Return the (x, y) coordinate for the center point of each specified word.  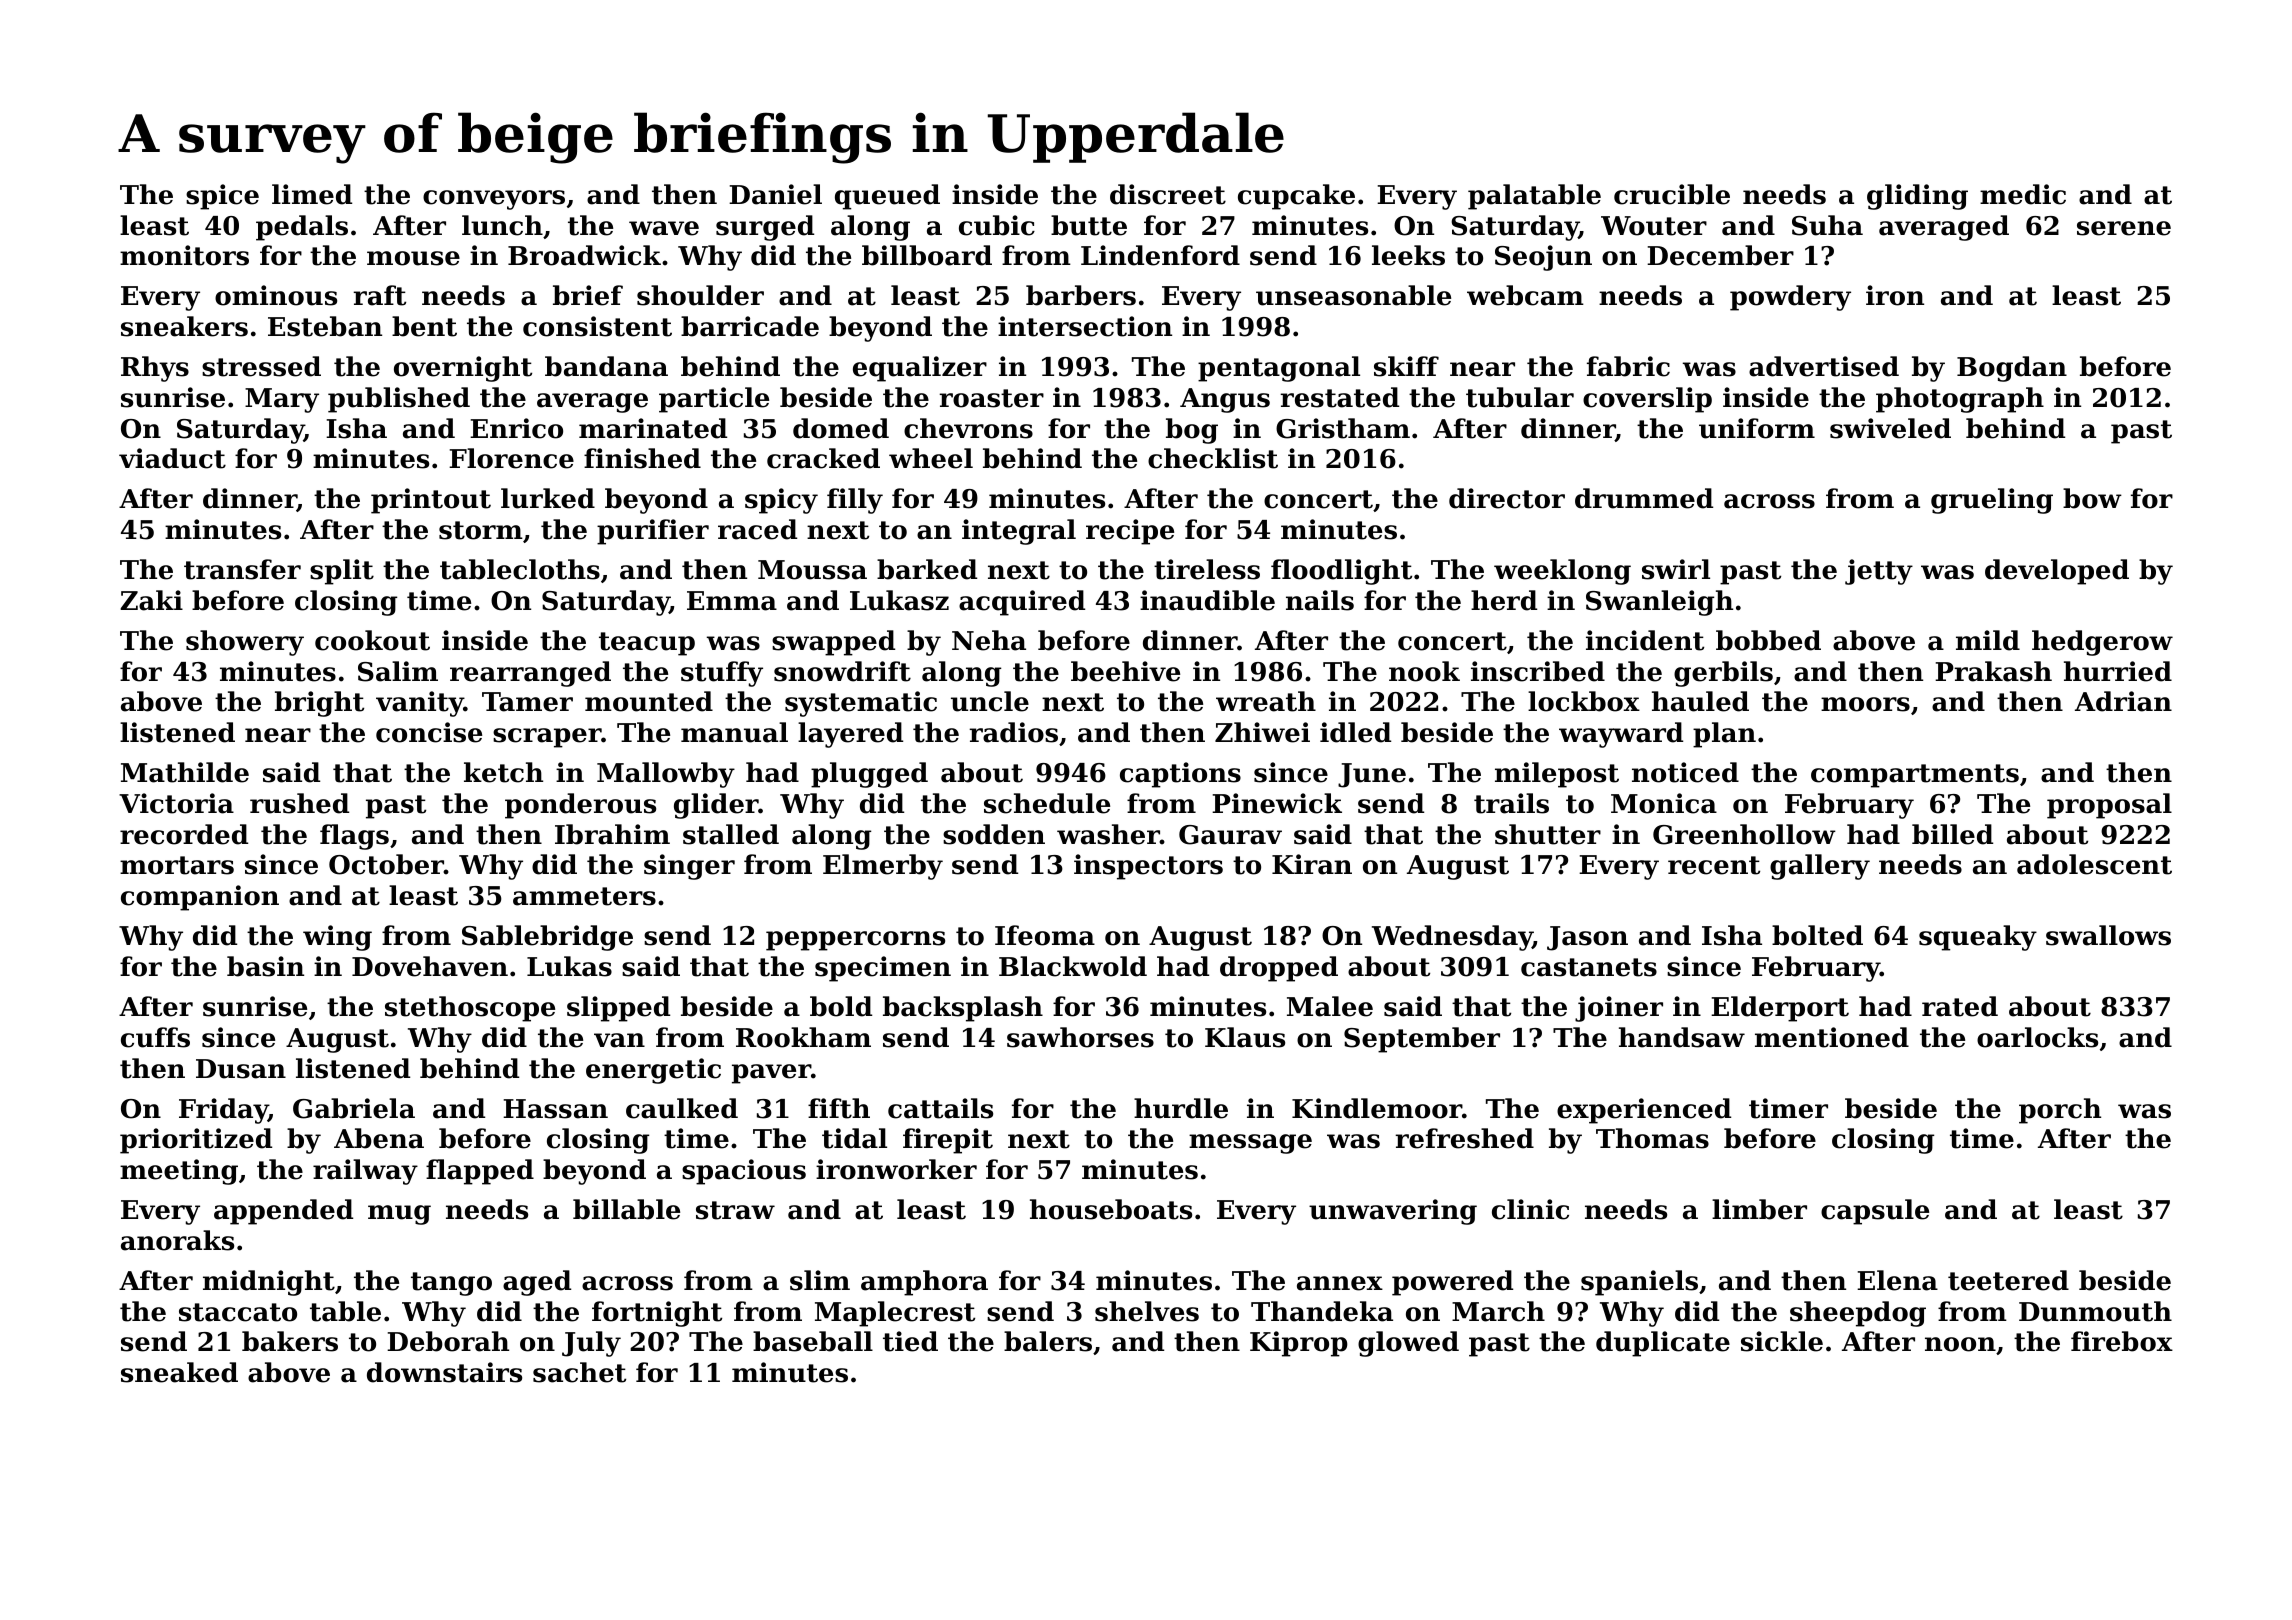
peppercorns (855, 941)
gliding (1917, 197)
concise (429, 732)
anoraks (177, 1240)
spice (222, 197)
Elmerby (883, 867)
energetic (653, 1071)
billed (1952, 834)
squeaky (1978, 938)
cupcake (1296, 197)
